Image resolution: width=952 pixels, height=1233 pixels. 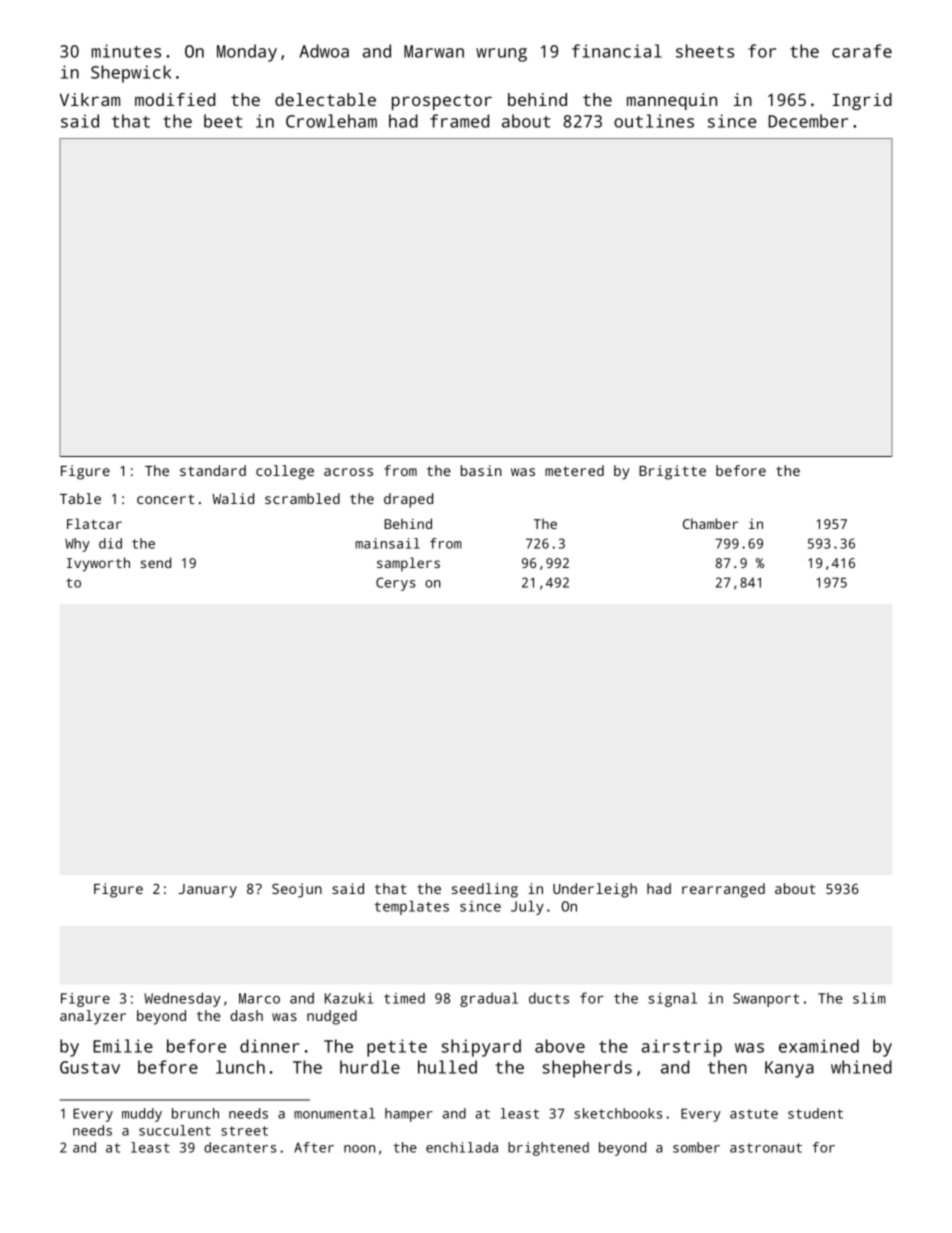 What do you see at coordinates (434, 51) in the screenshot?
I see `Marwan` at bounding box center [434, 51].
